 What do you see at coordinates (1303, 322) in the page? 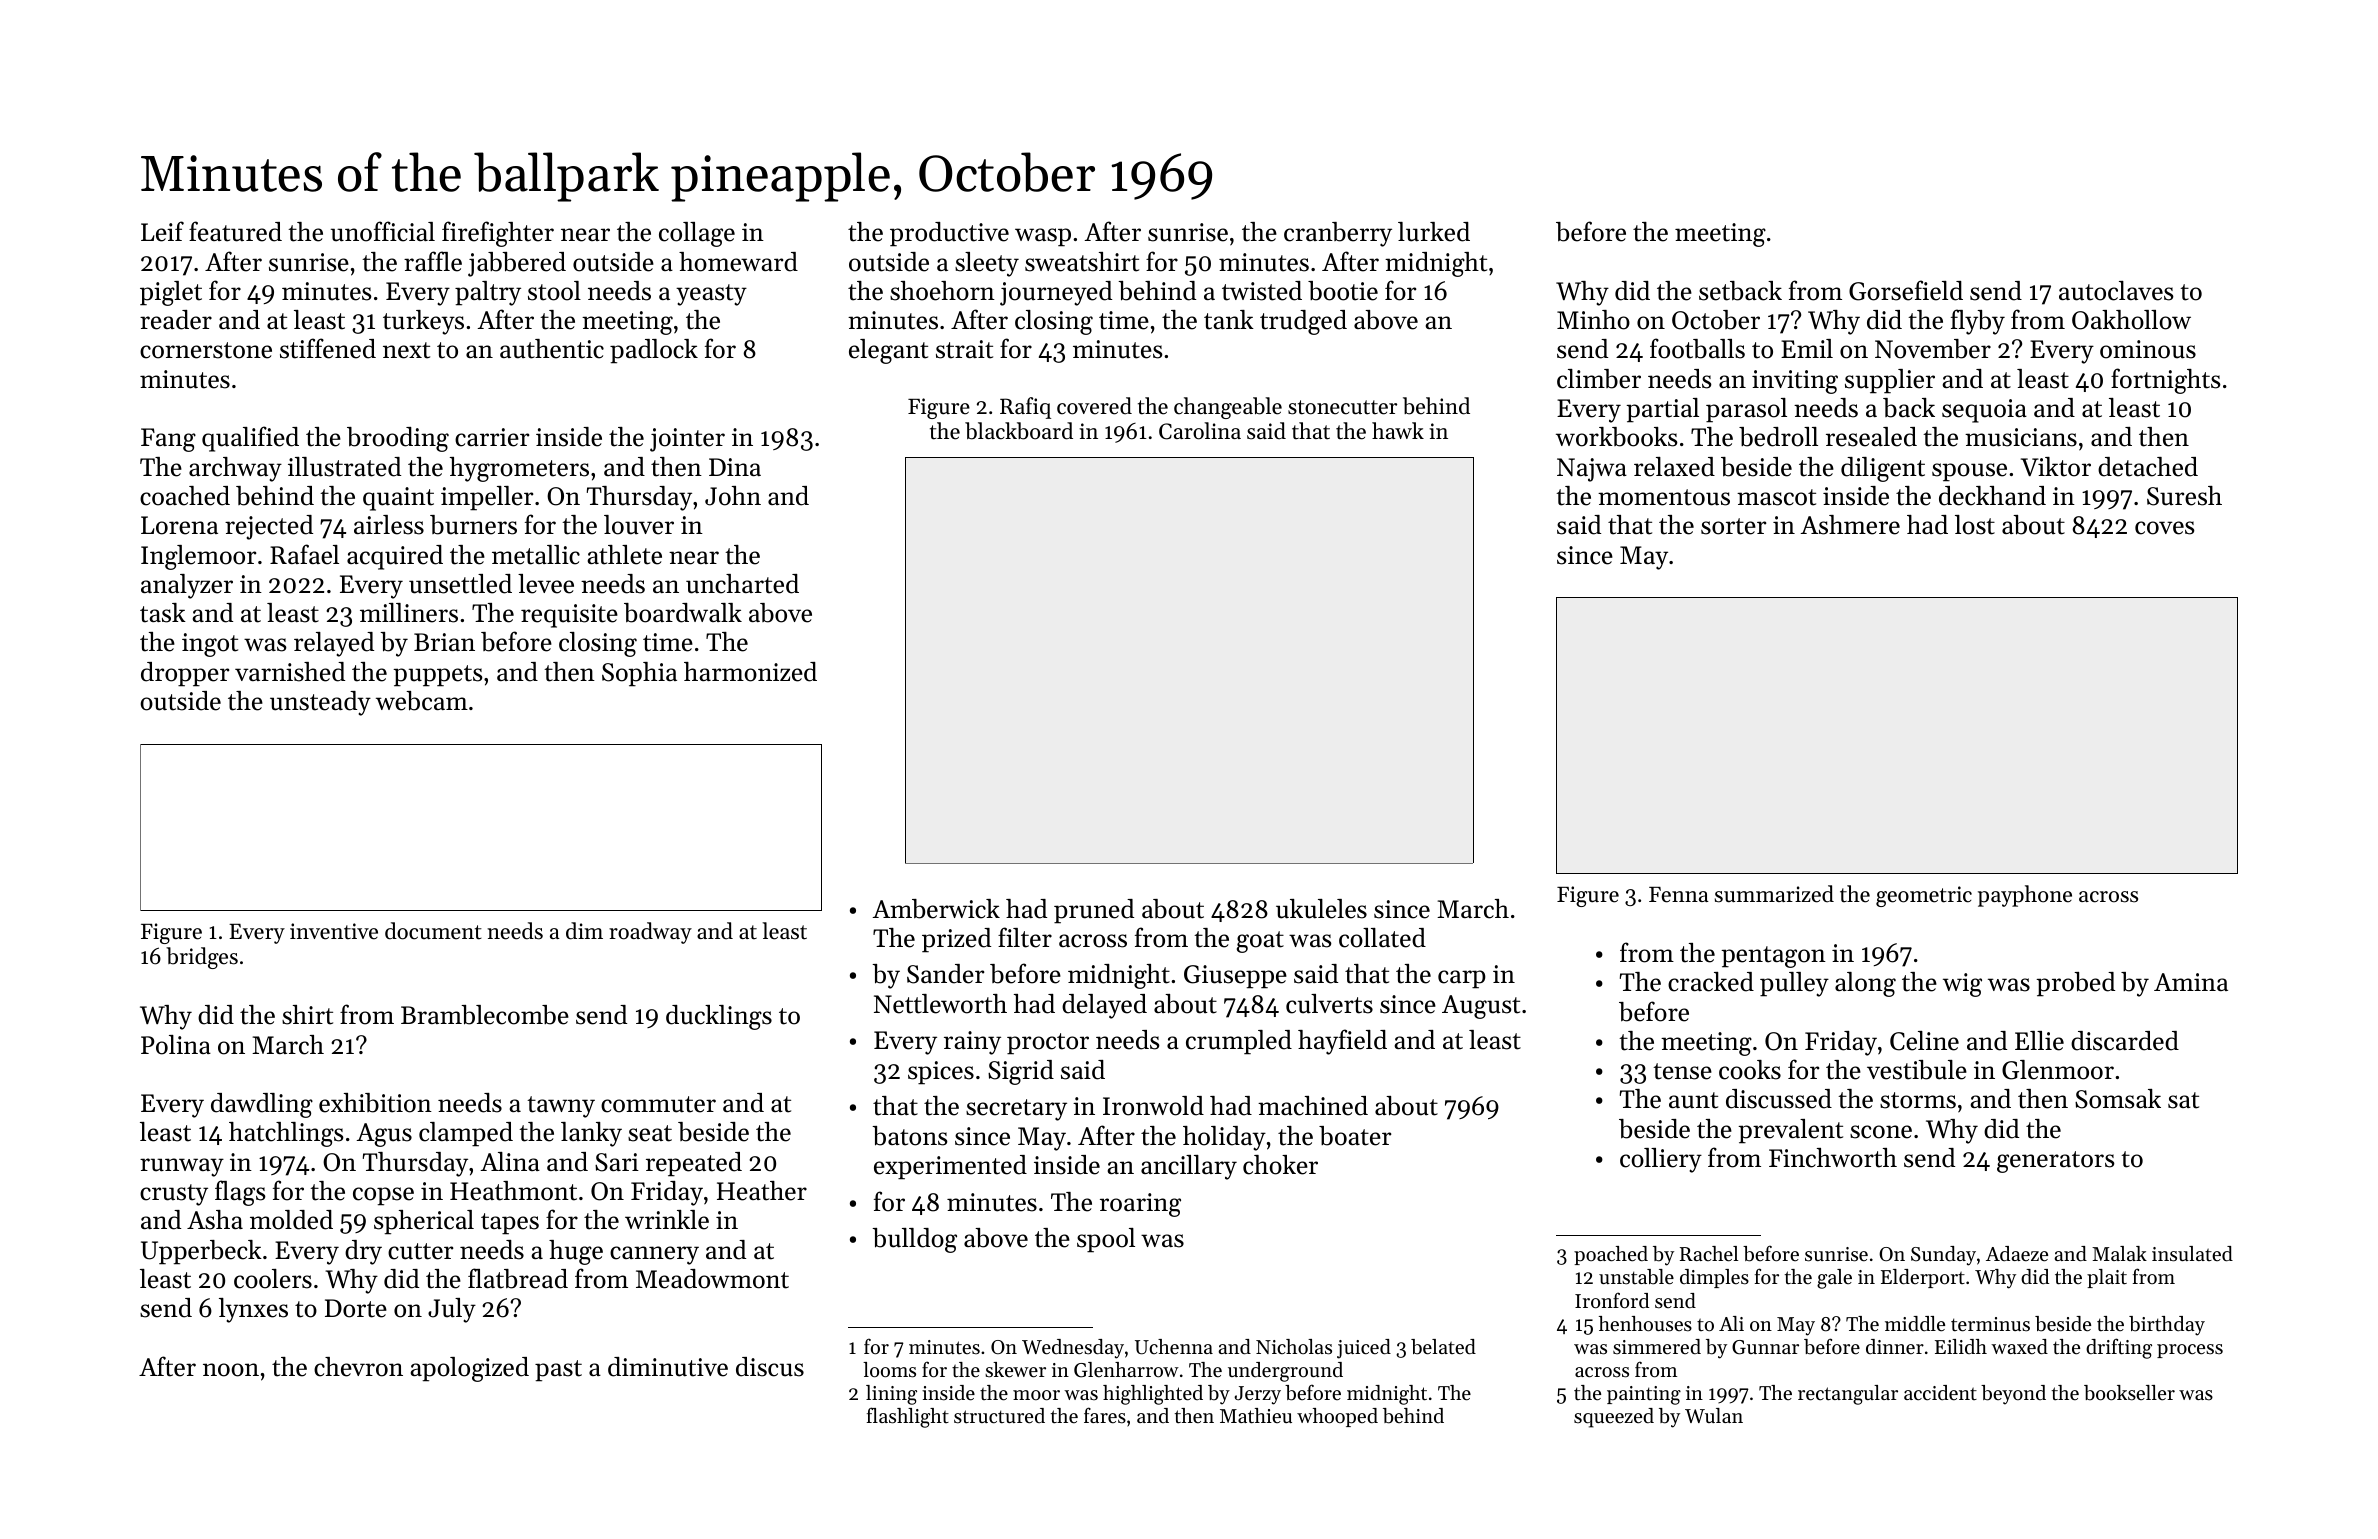
I see `trudged` at bounding box center [1303, 322].
